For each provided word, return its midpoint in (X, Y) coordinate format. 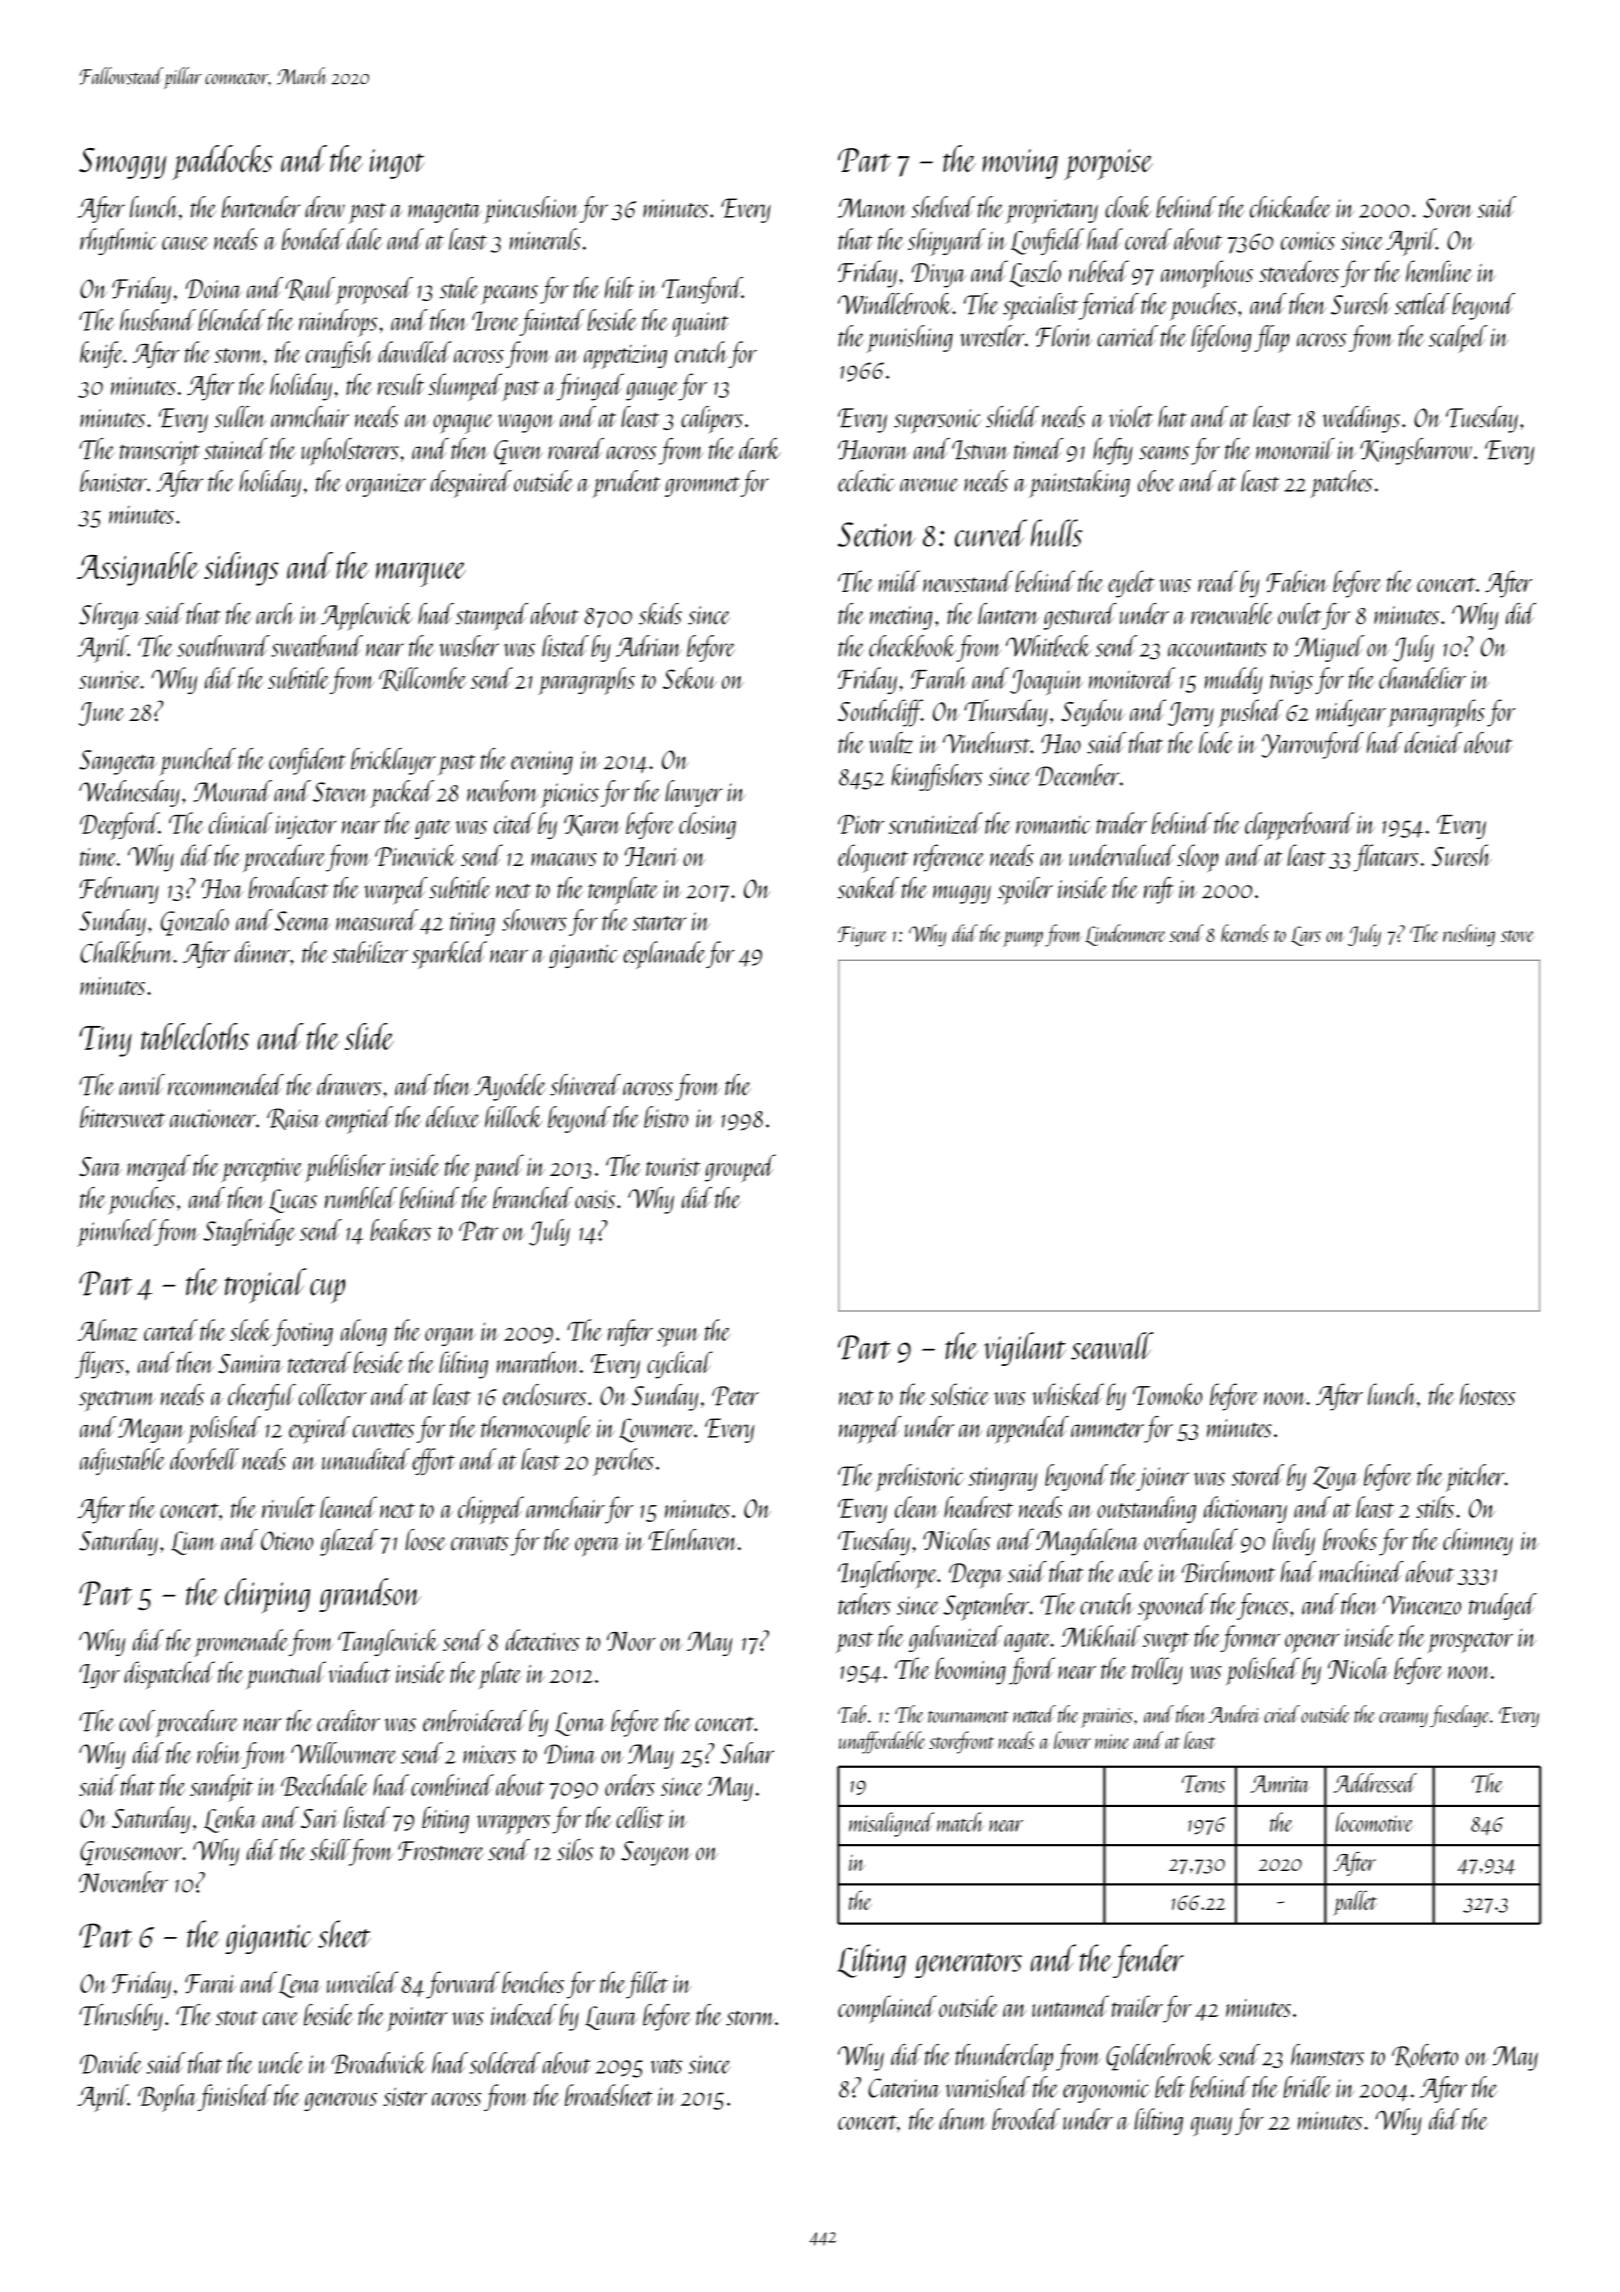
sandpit (222, 1788)
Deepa (976, 1576)
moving (1020, 164)
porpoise (1108, 164)
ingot (397, 164)
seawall (1112, 1346)
